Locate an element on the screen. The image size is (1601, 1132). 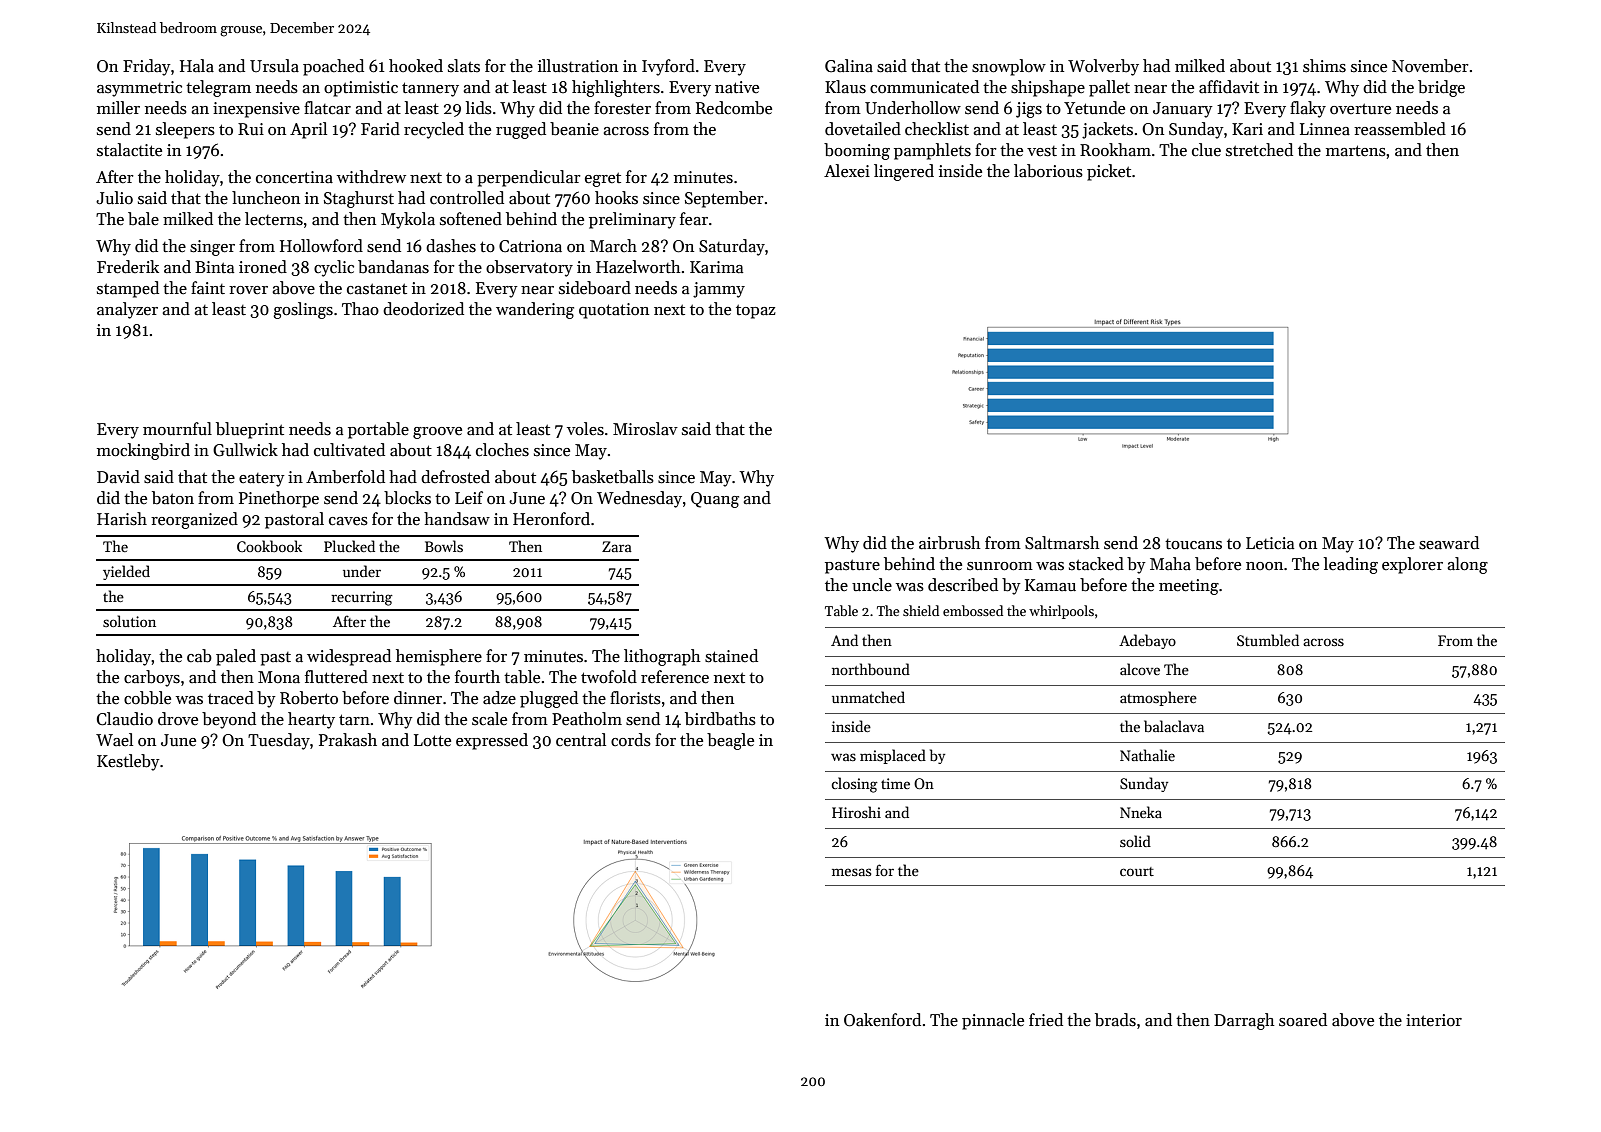
balaclava is located at coordinates (1174, 726).
